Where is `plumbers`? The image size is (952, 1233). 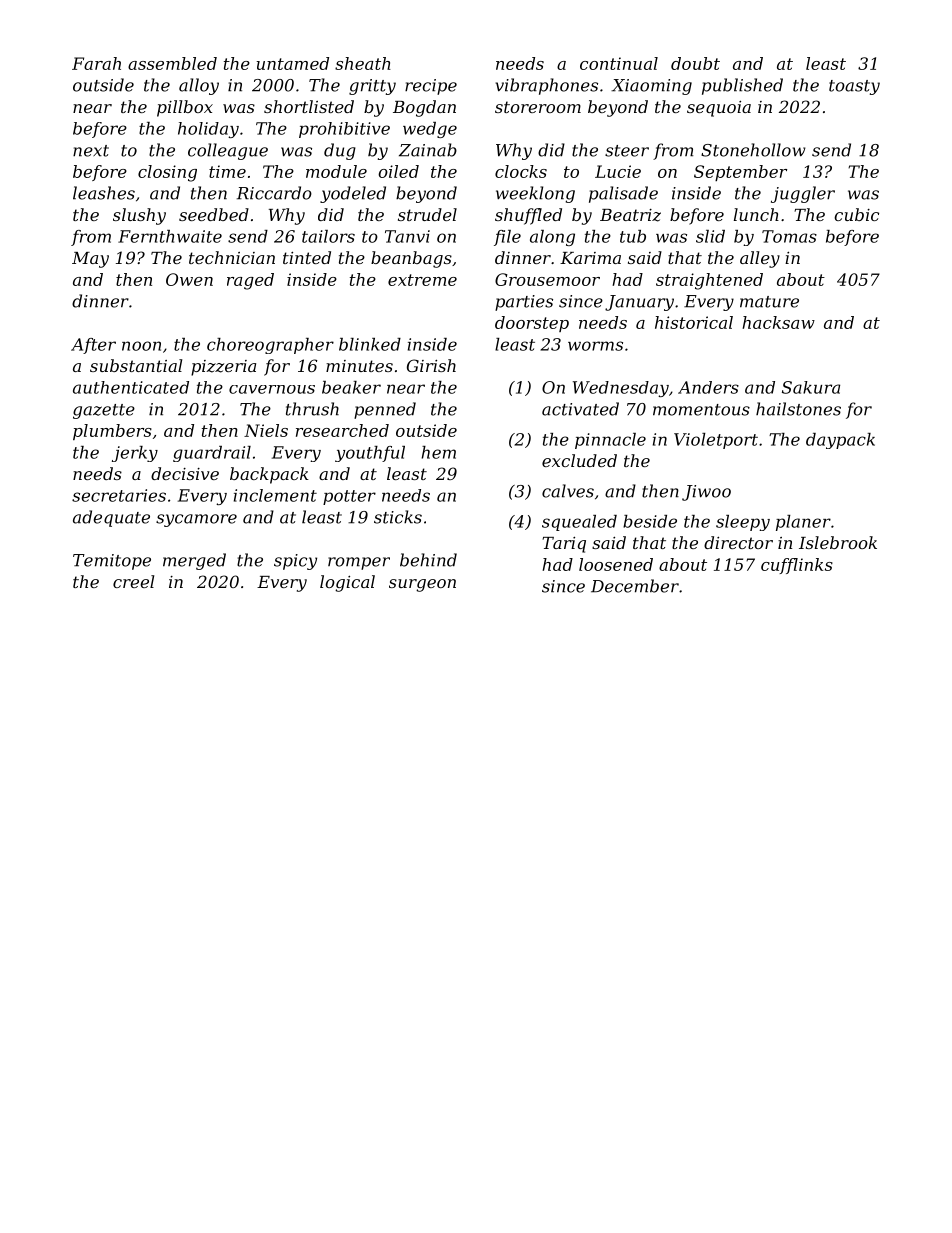 plumbers is located at coordinates (112, 432).
